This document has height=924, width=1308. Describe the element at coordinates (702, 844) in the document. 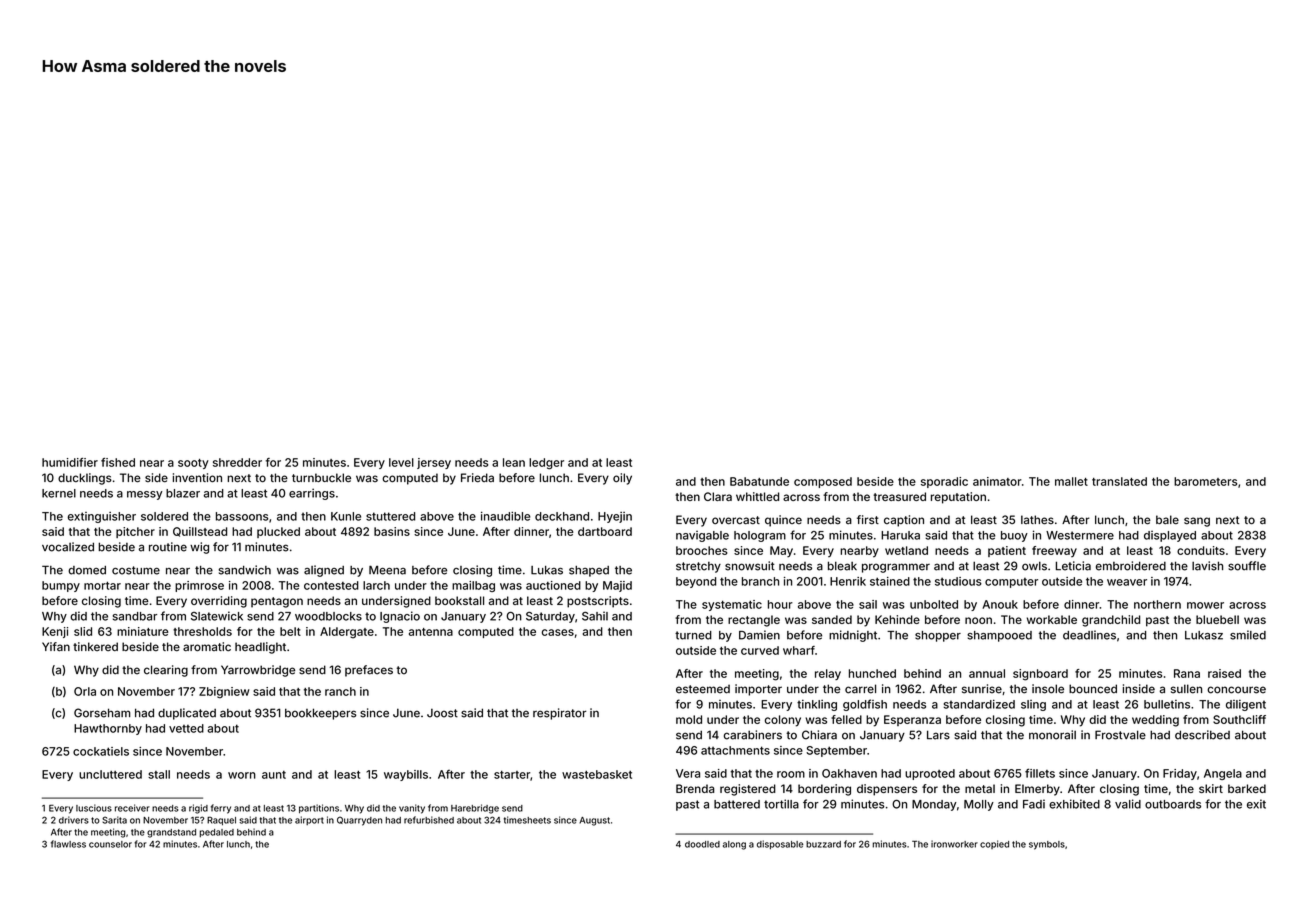

I see `doodled` at that location.
